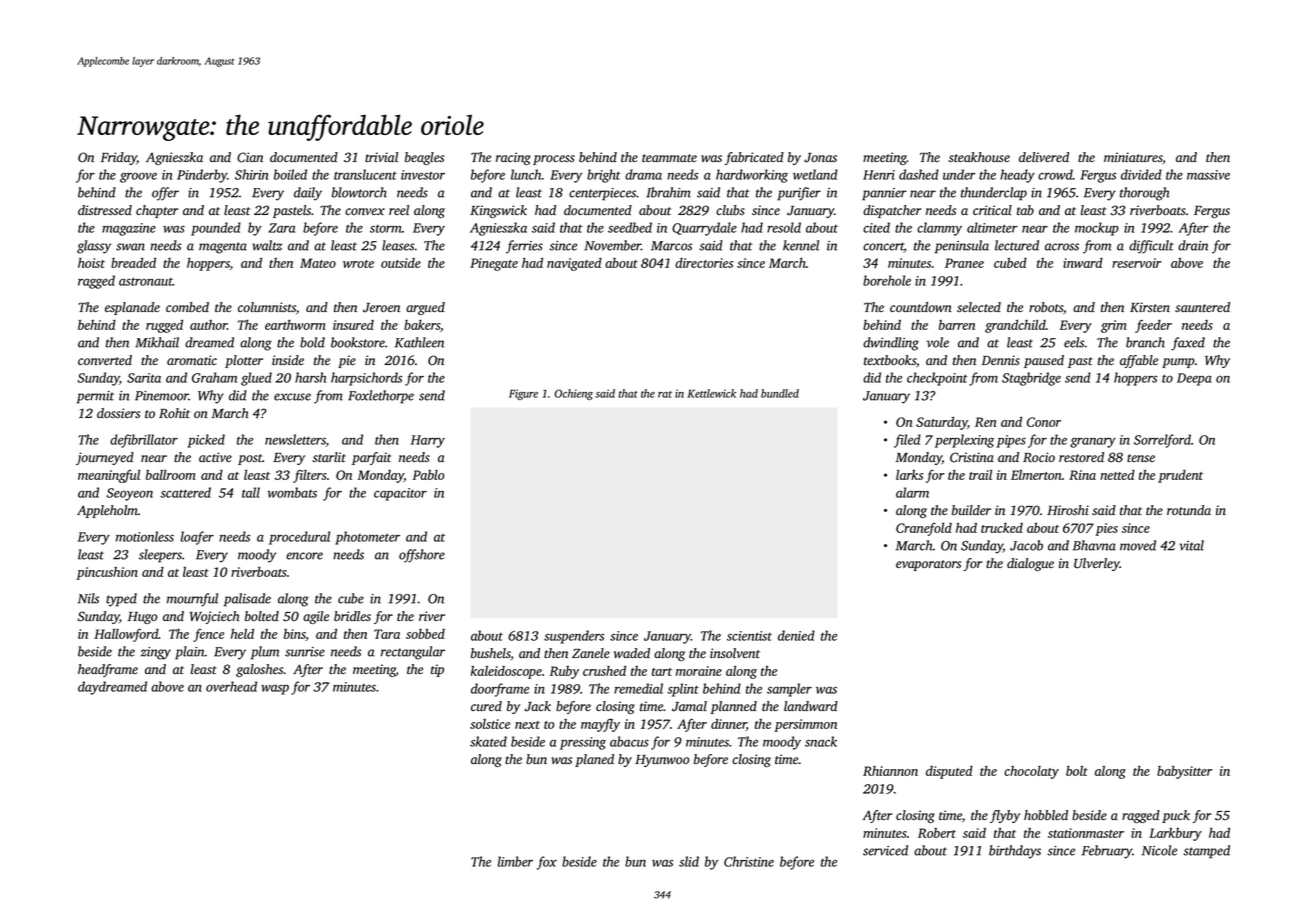  Describe the element at coordinates (669, 158) in the document. I see `teammate` at that location.
